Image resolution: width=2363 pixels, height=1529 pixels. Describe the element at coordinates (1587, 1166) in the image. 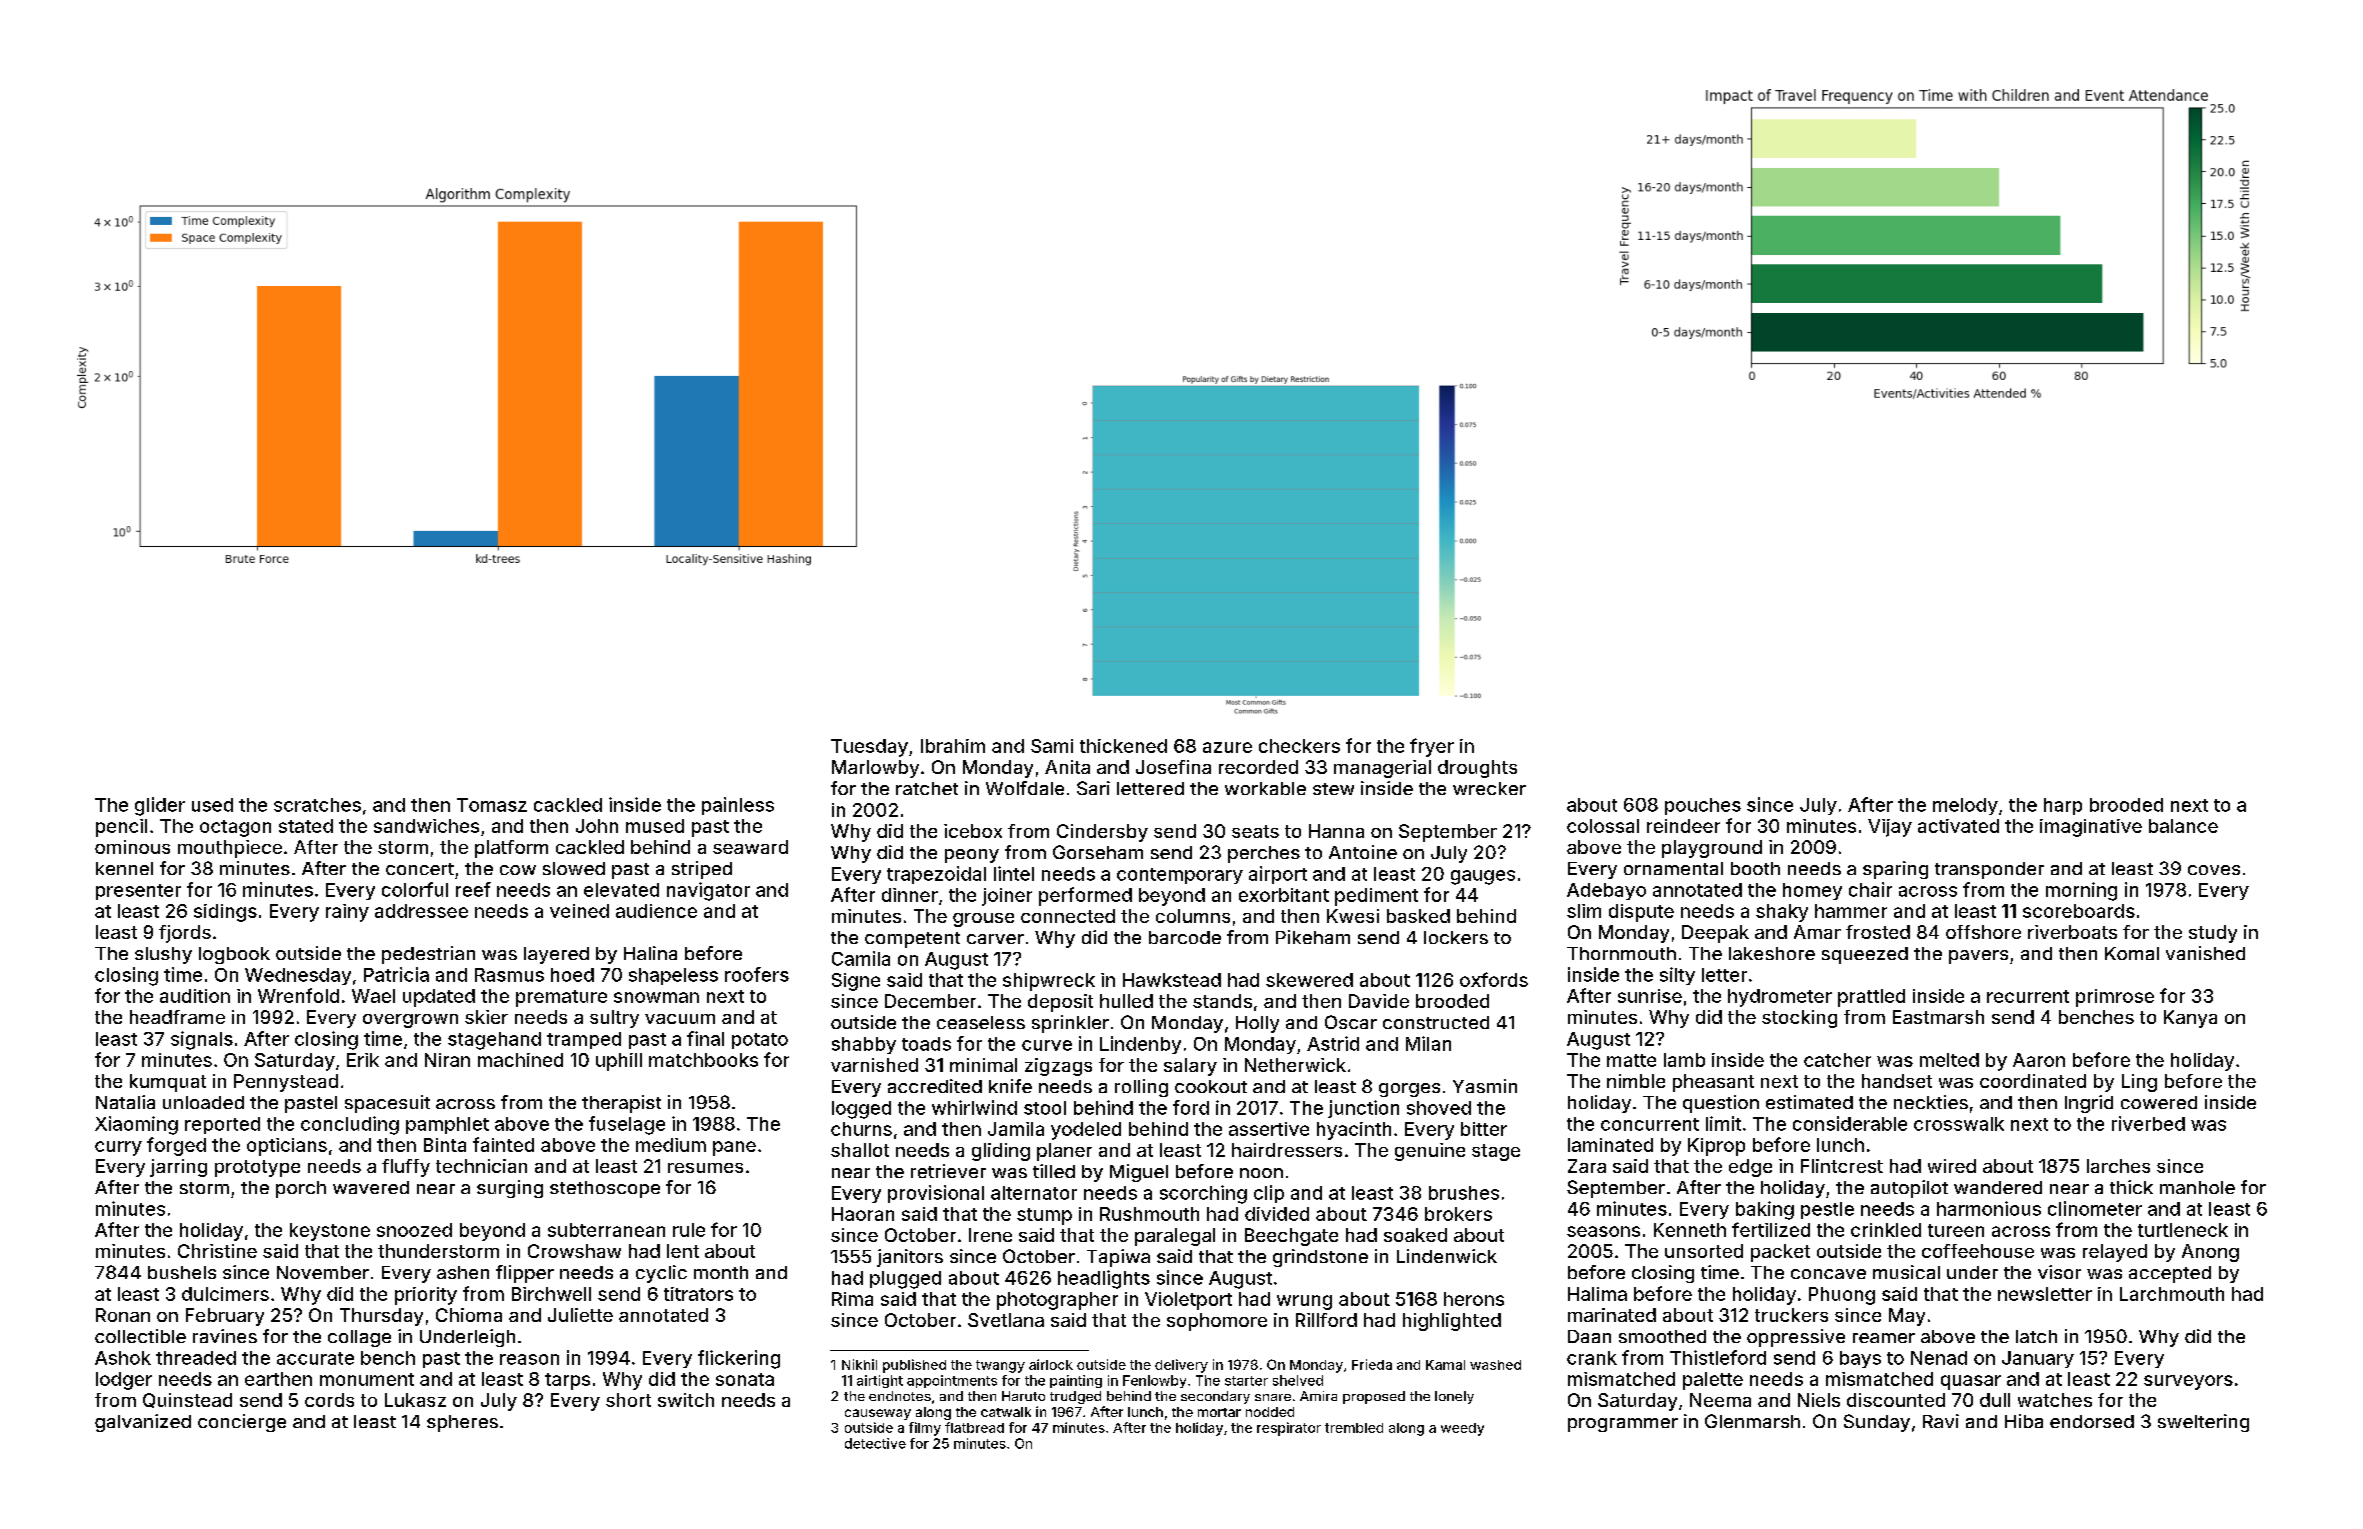

I see `Zara` at that location.
